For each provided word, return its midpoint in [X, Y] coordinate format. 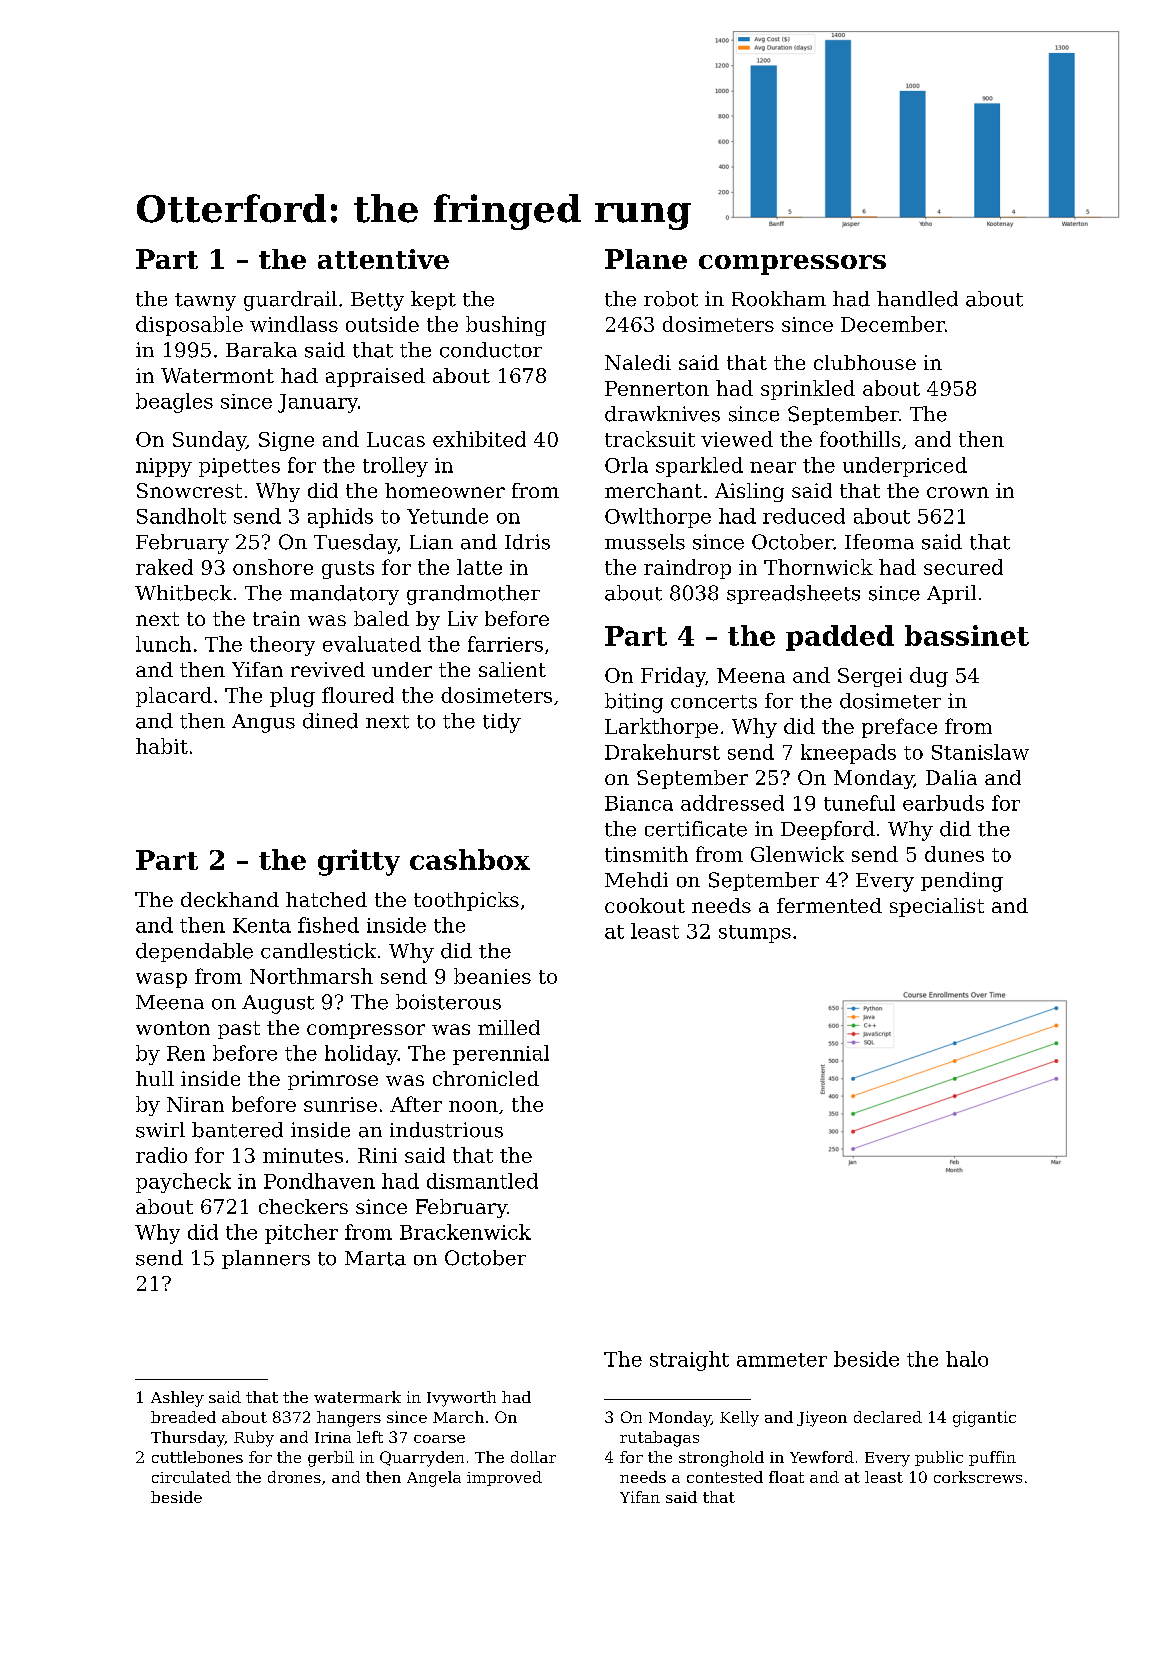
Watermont [217, 375]
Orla [626, 465]
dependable [194, 952]
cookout [645, 905]
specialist [937, 907]
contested [725, 1477]
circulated [191, 1477]
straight [689, 1361]
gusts [348, 570]
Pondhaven [319, 1181]
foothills [860, 439]
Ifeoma [879, 542]
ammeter [782, 1360]
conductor [491, 350]
